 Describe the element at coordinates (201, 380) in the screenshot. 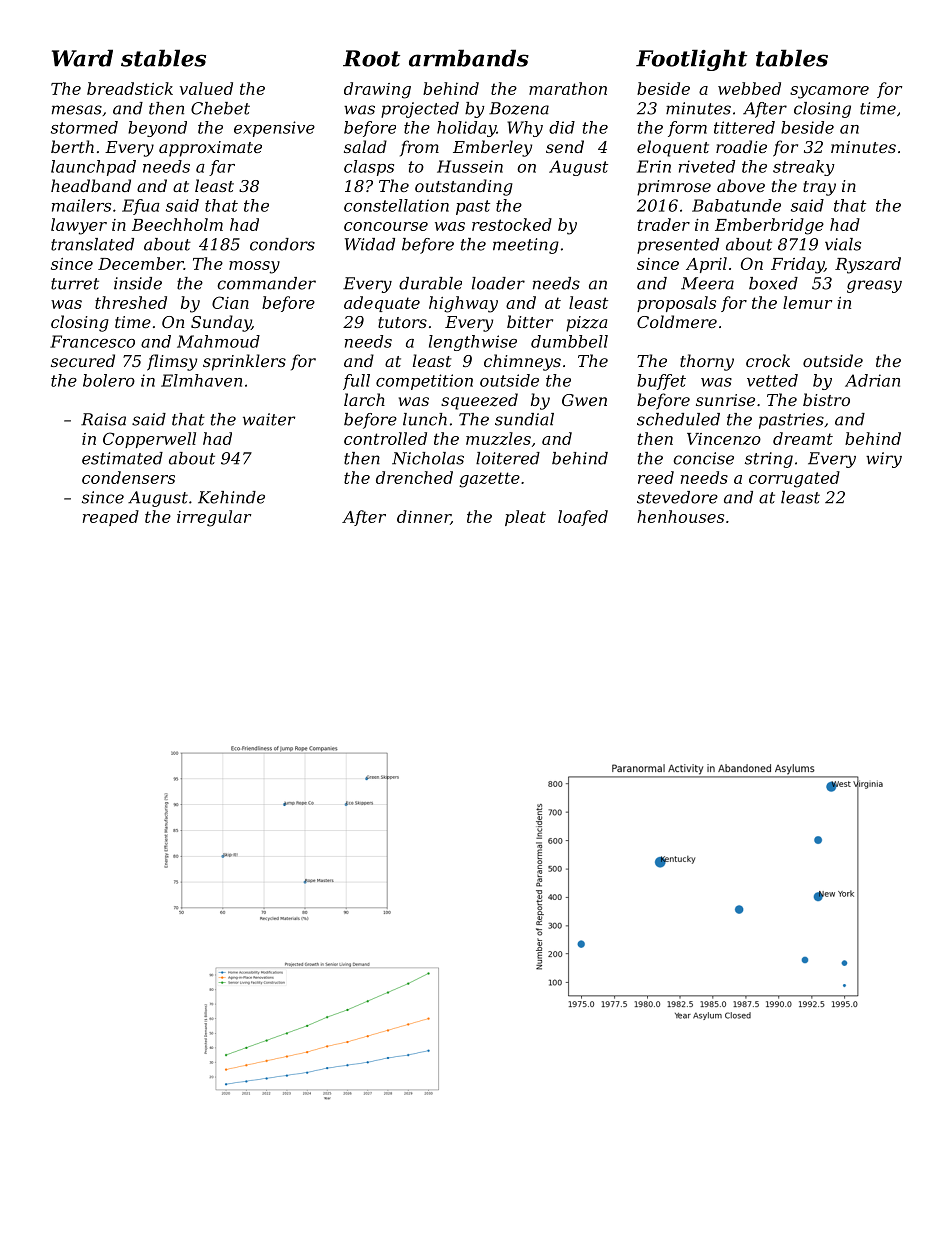

I see `Elmhaven` at that location.
